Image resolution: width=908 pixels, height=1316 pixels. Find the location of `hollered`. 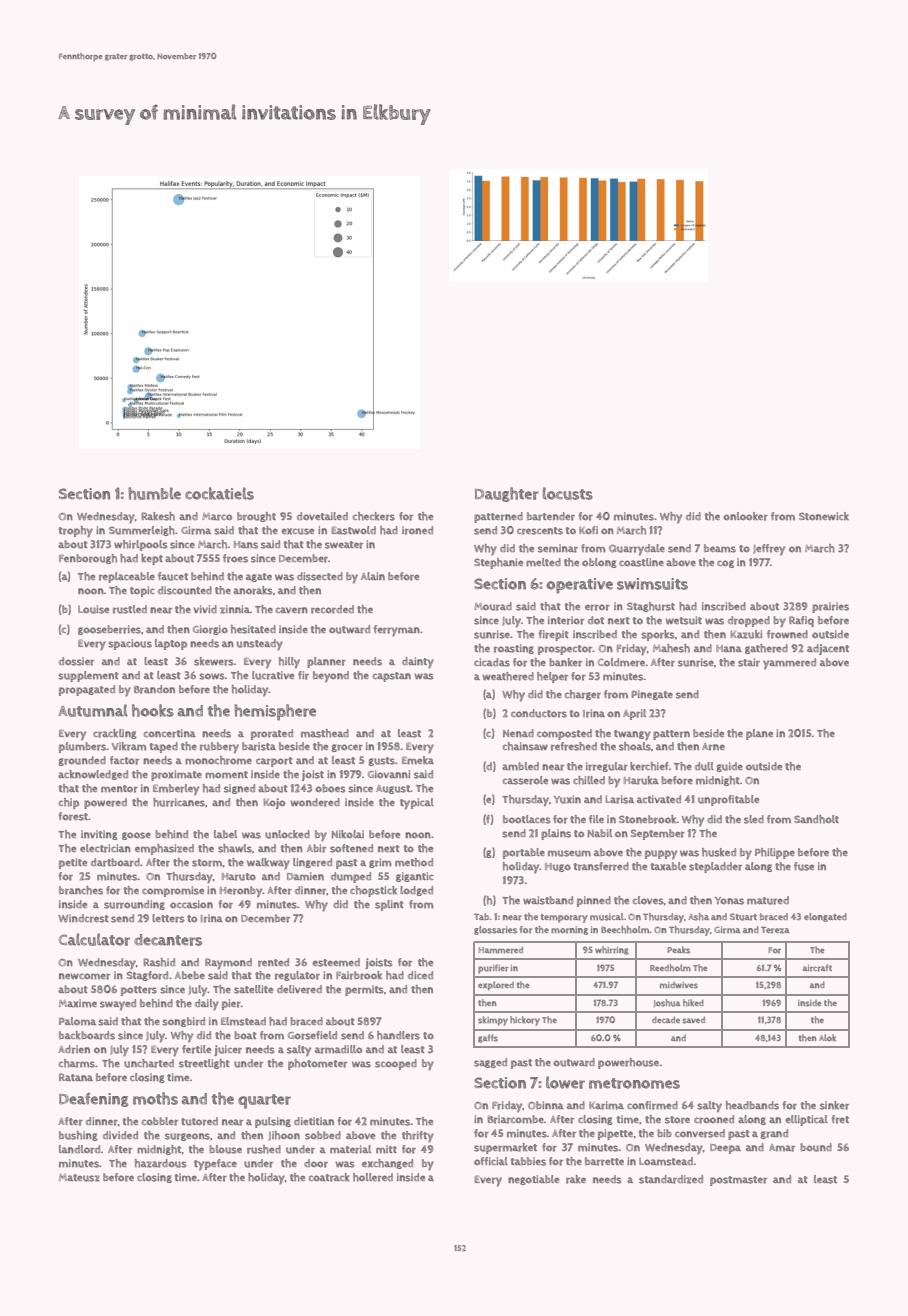

hollered is located at coordinates (373, 1177).
